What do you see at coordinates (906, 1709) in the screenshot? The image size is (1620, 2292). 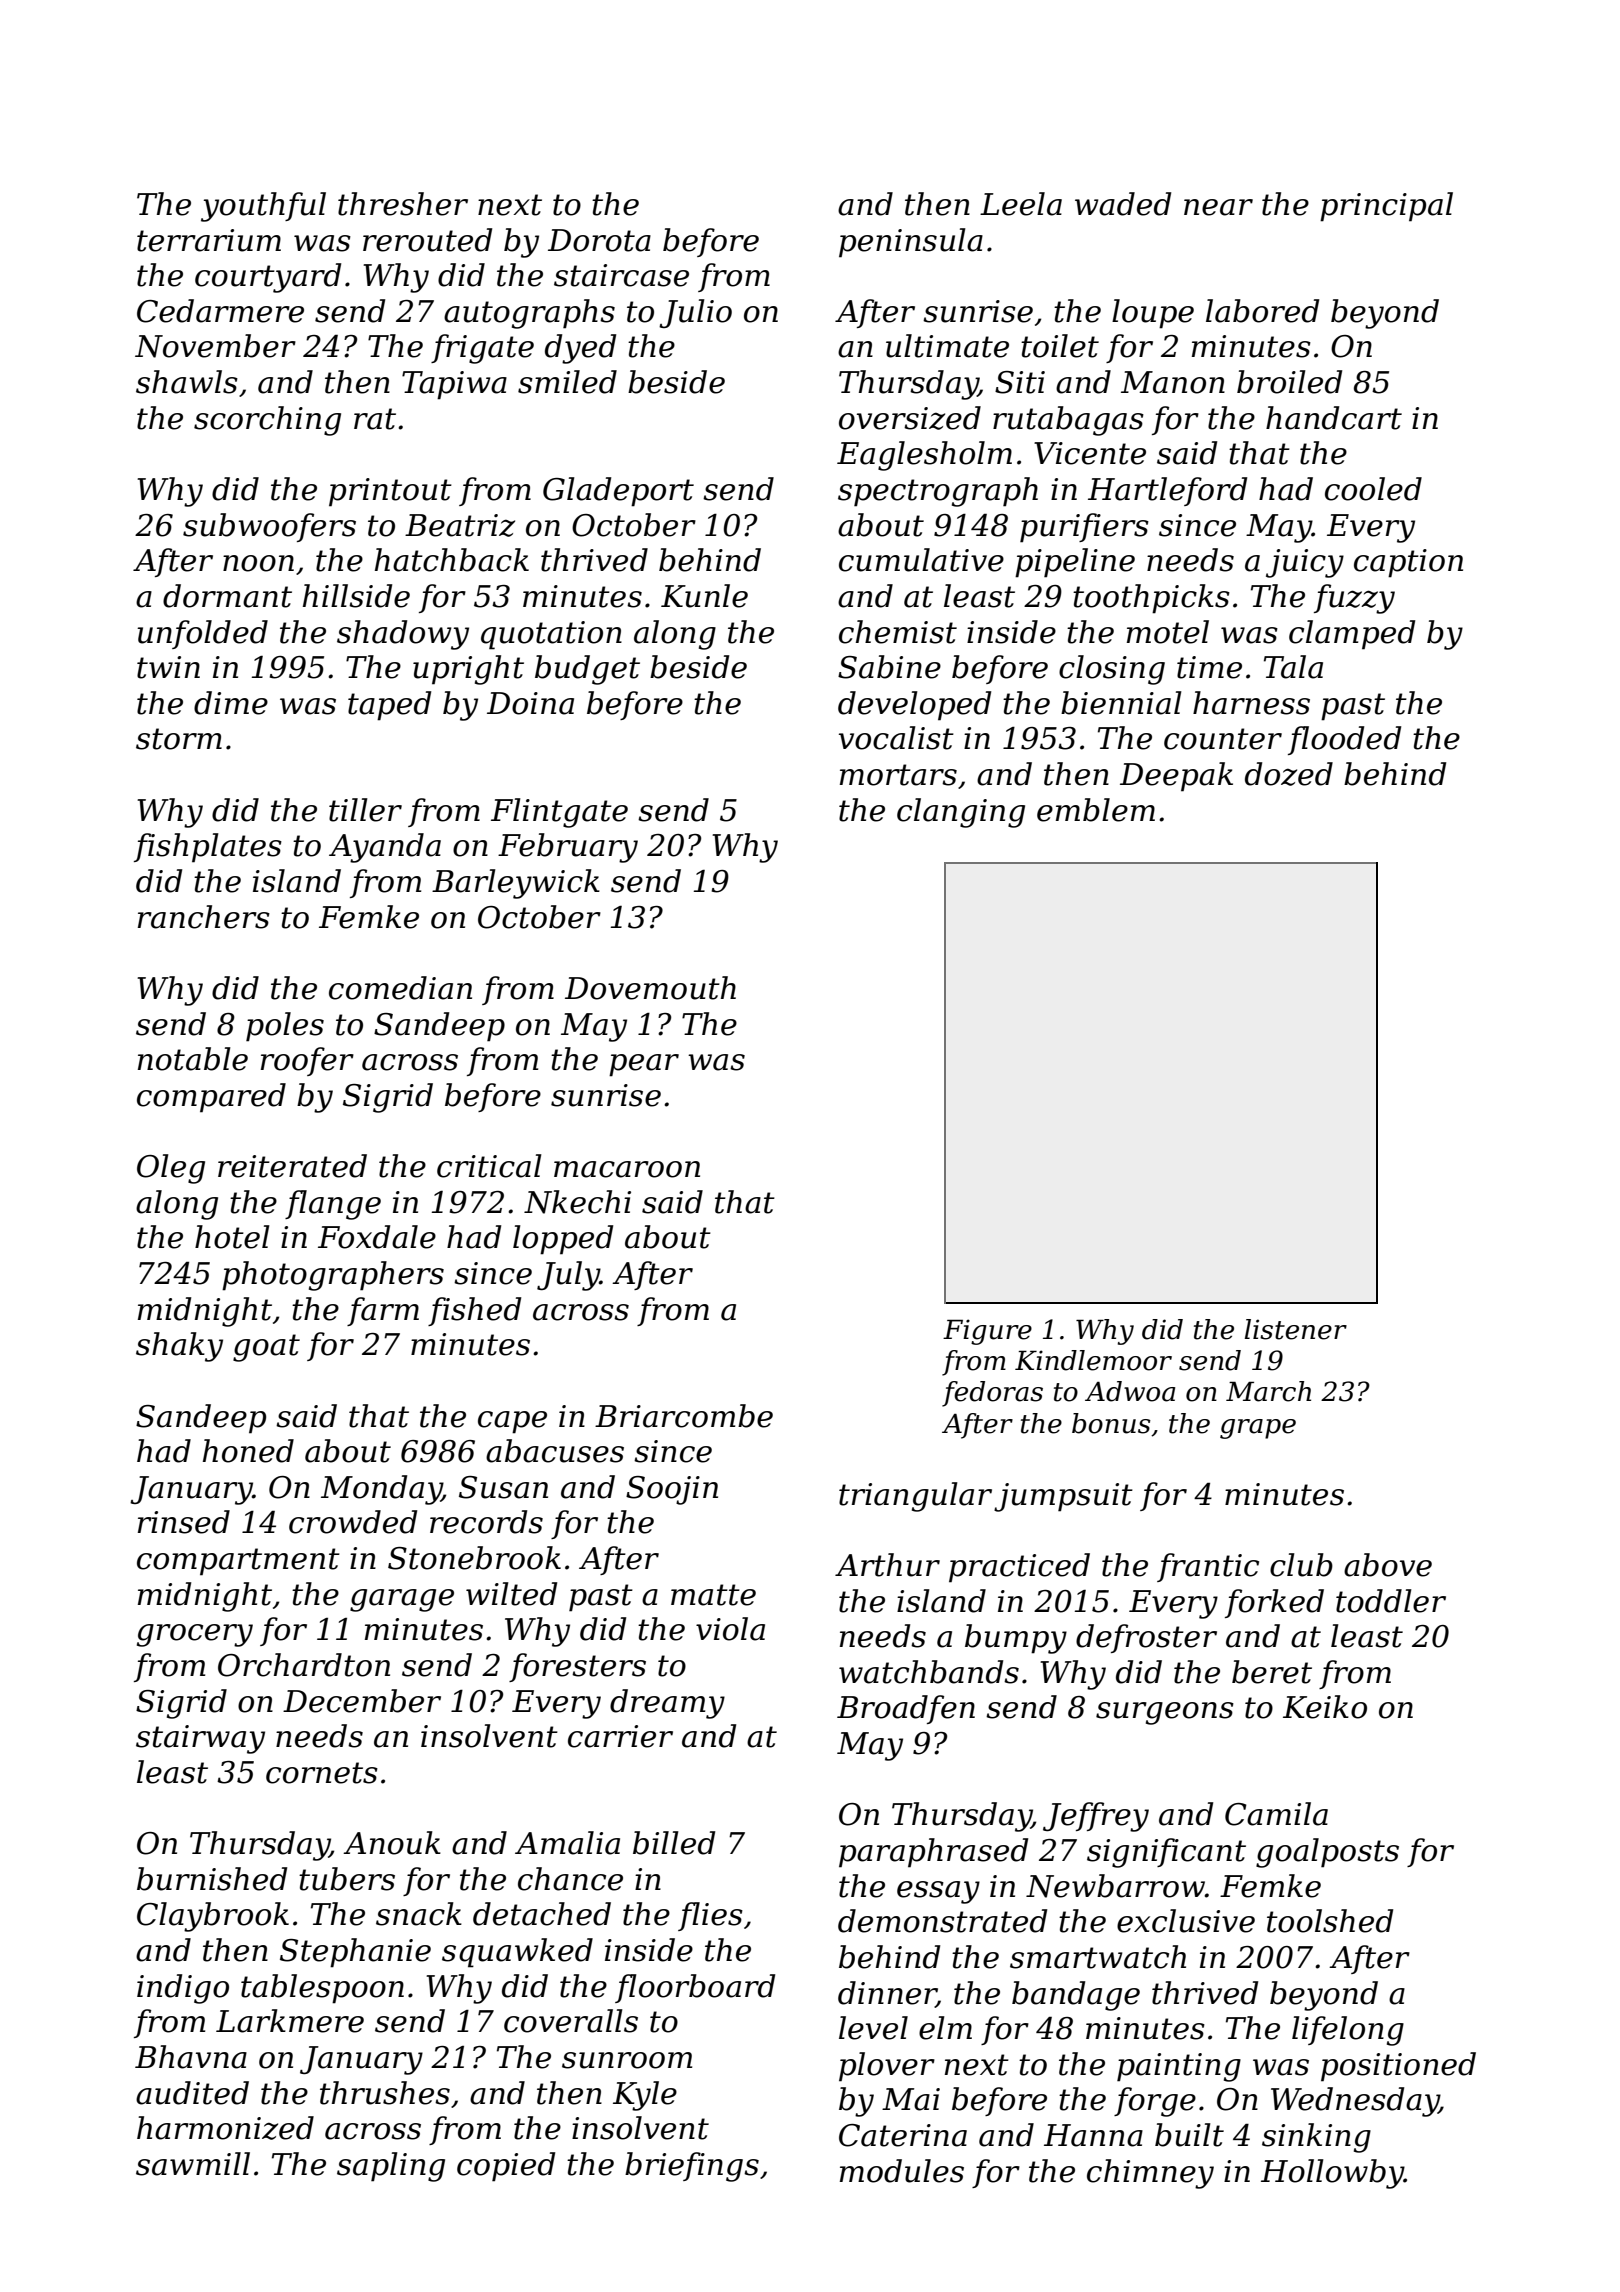 I see `Broadfen` at bounding box center [906, 1709].
